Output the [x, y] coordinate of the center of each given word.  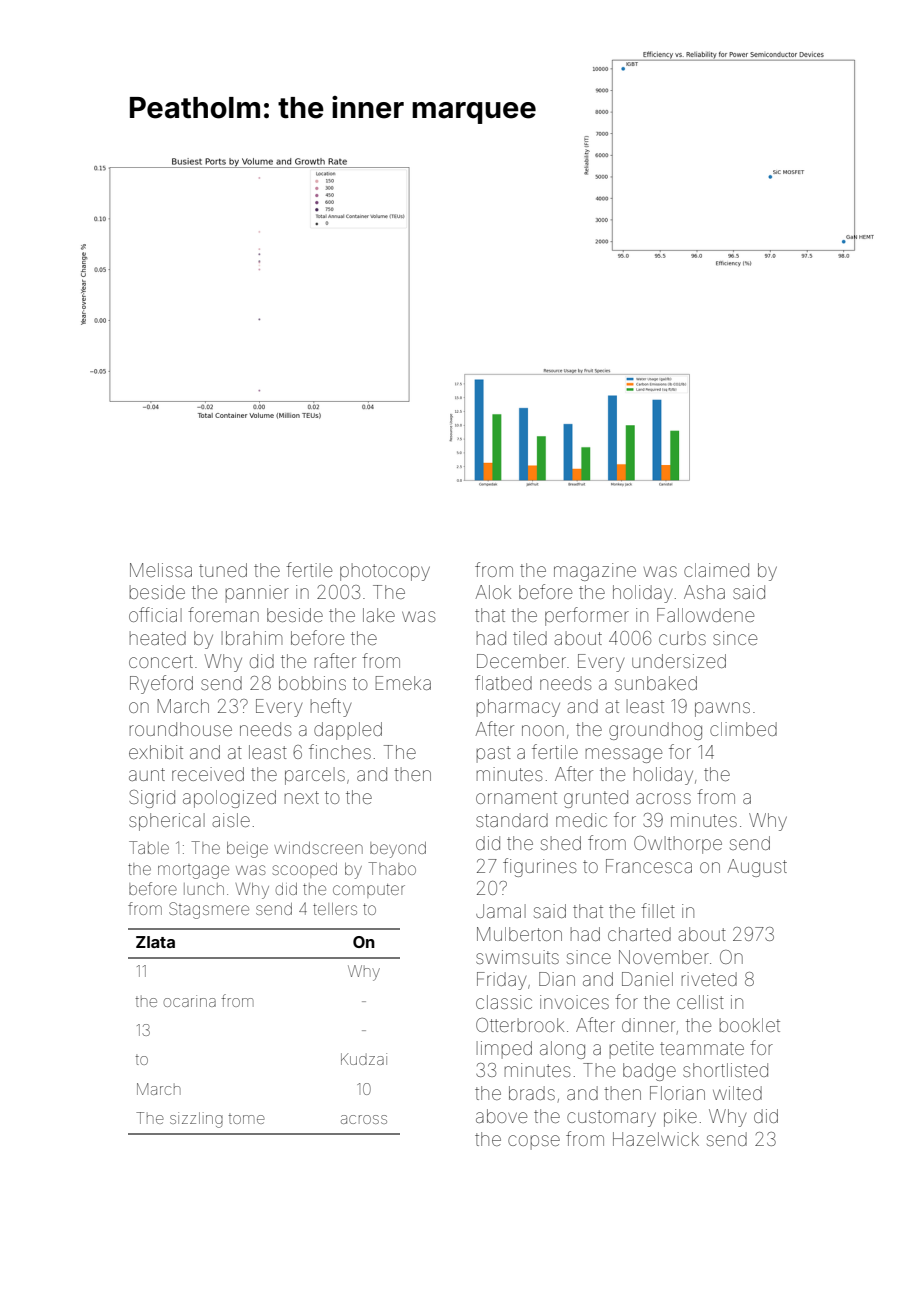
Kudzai [364, 1059]
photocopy [385, 572]
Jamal [501, 911]
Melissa [161, 570]
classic [504, 1002]
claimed [716, 570]
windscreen [318, 848]
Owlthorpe [678, 845]
